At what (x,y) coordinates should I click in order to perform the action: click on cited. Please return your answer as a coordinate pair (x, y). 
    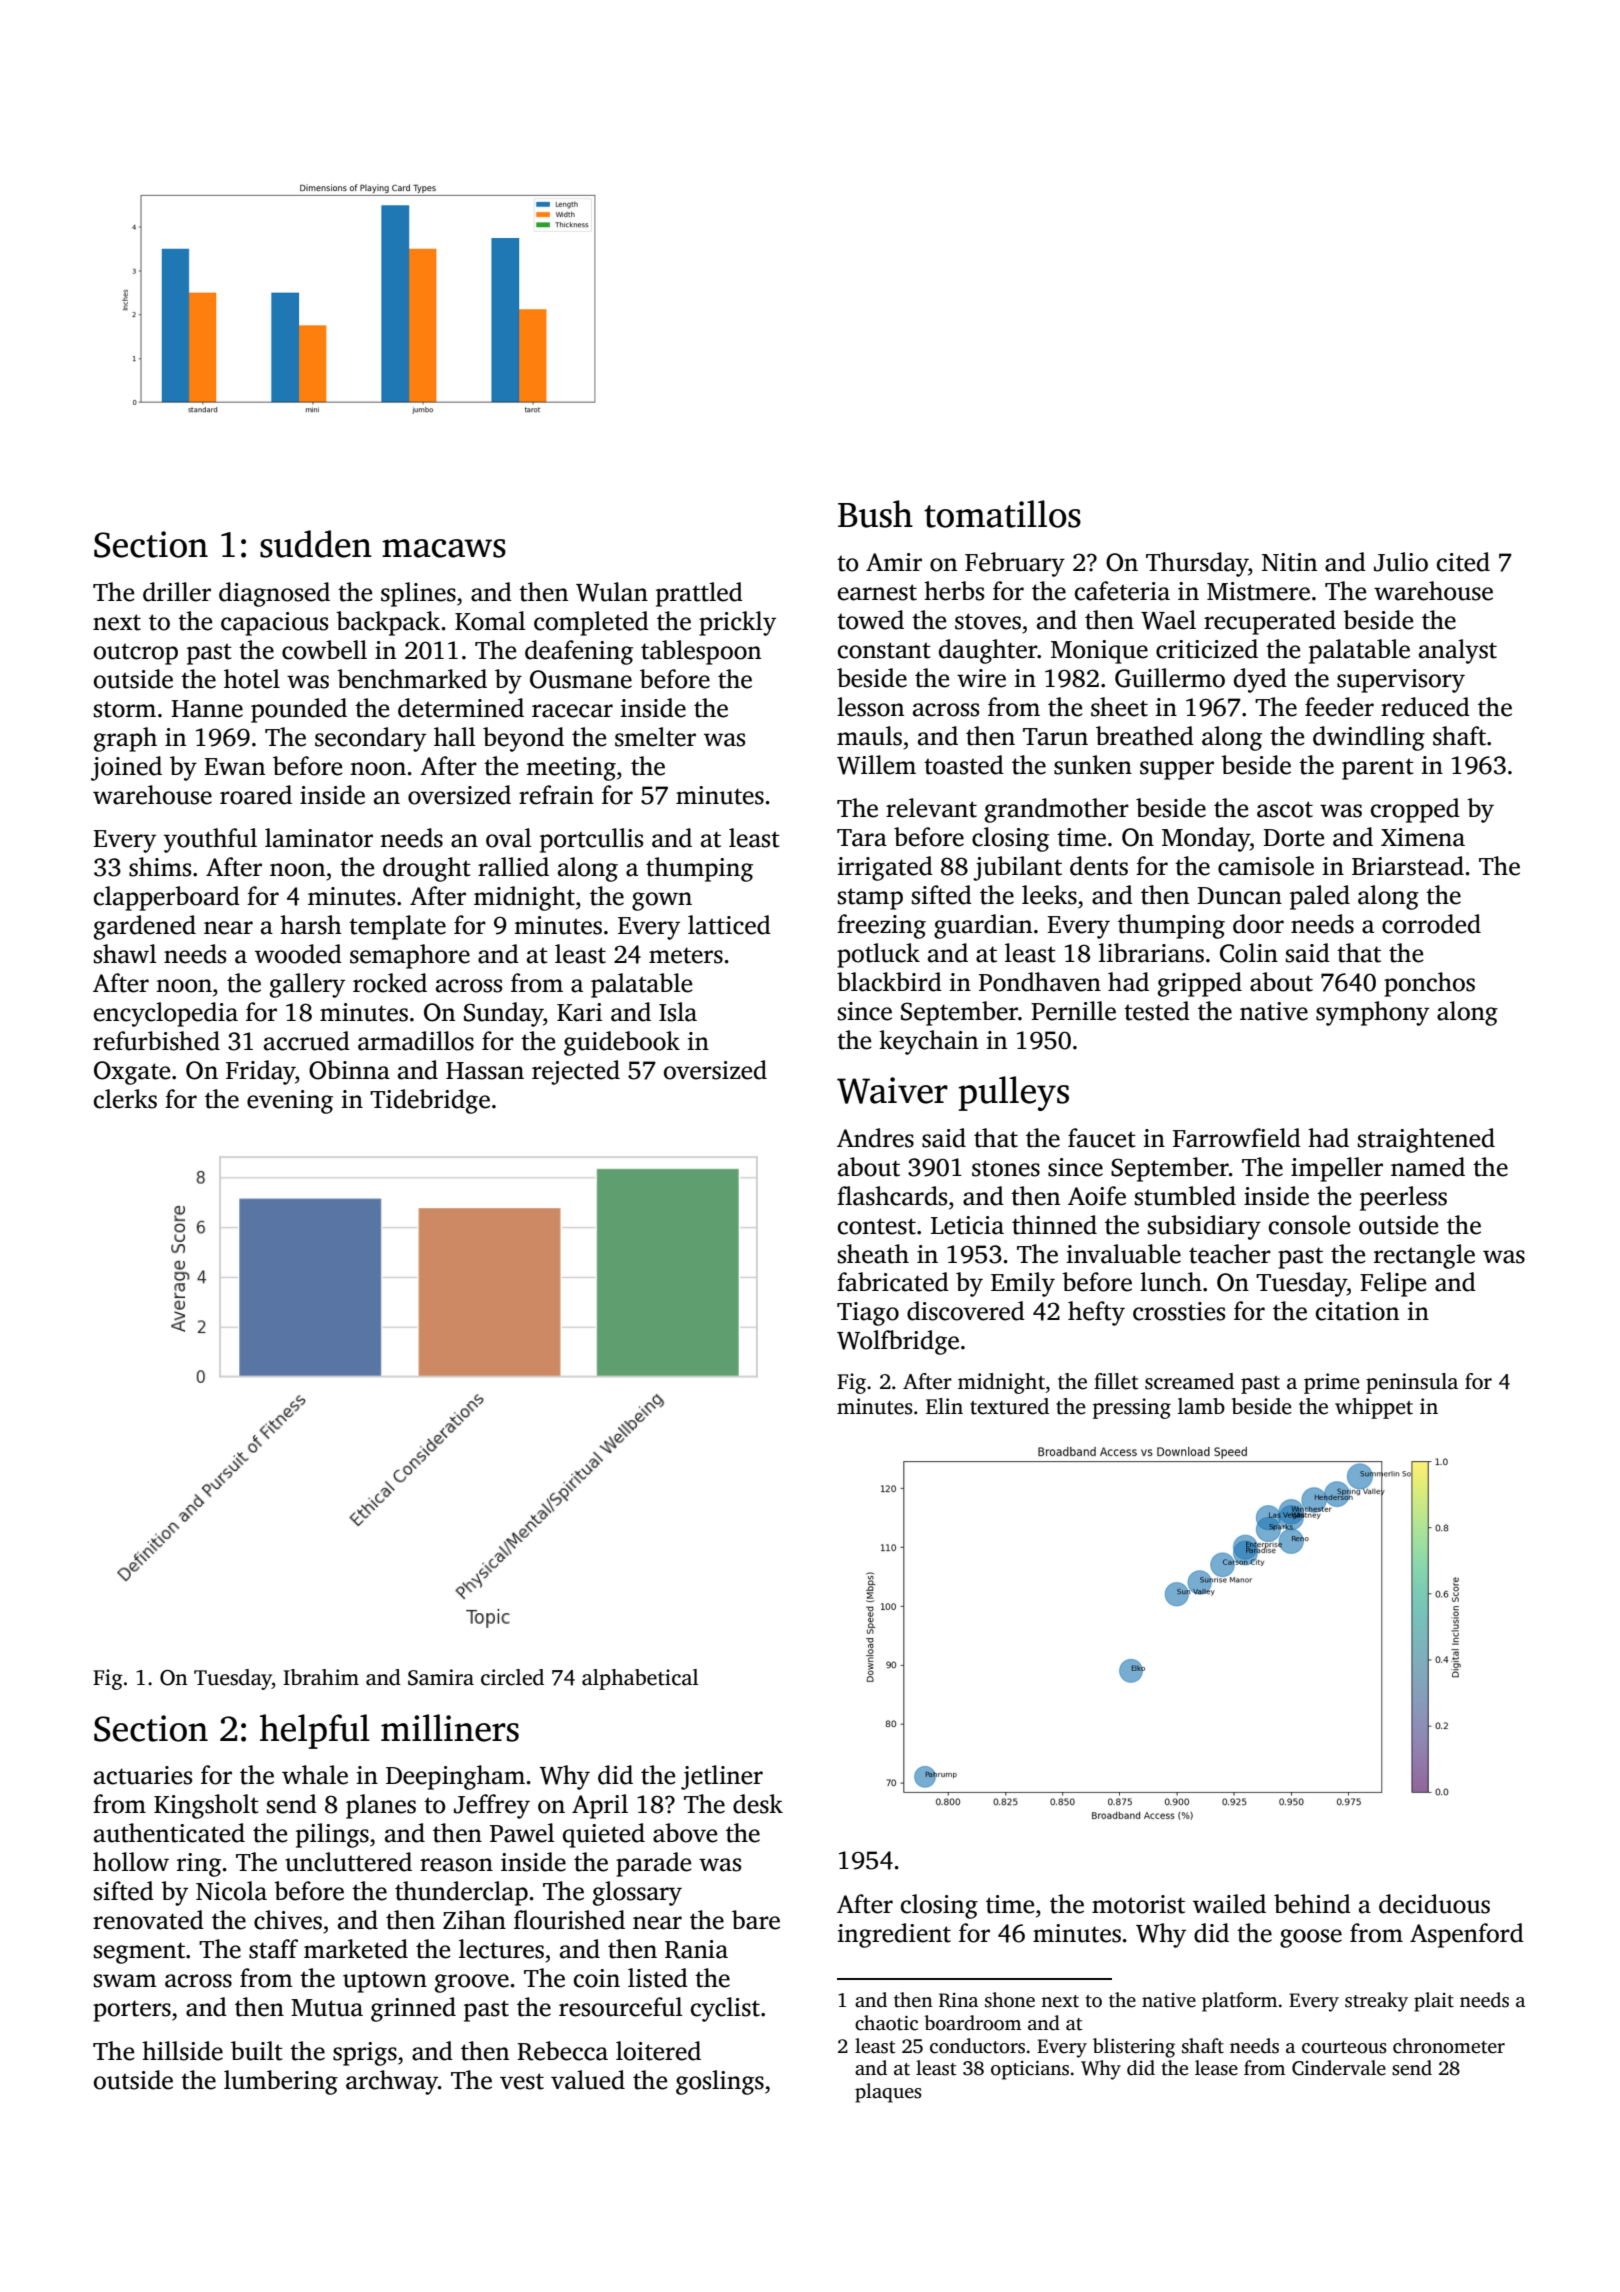
    Looking at the image, I should click on (1463, 562).
